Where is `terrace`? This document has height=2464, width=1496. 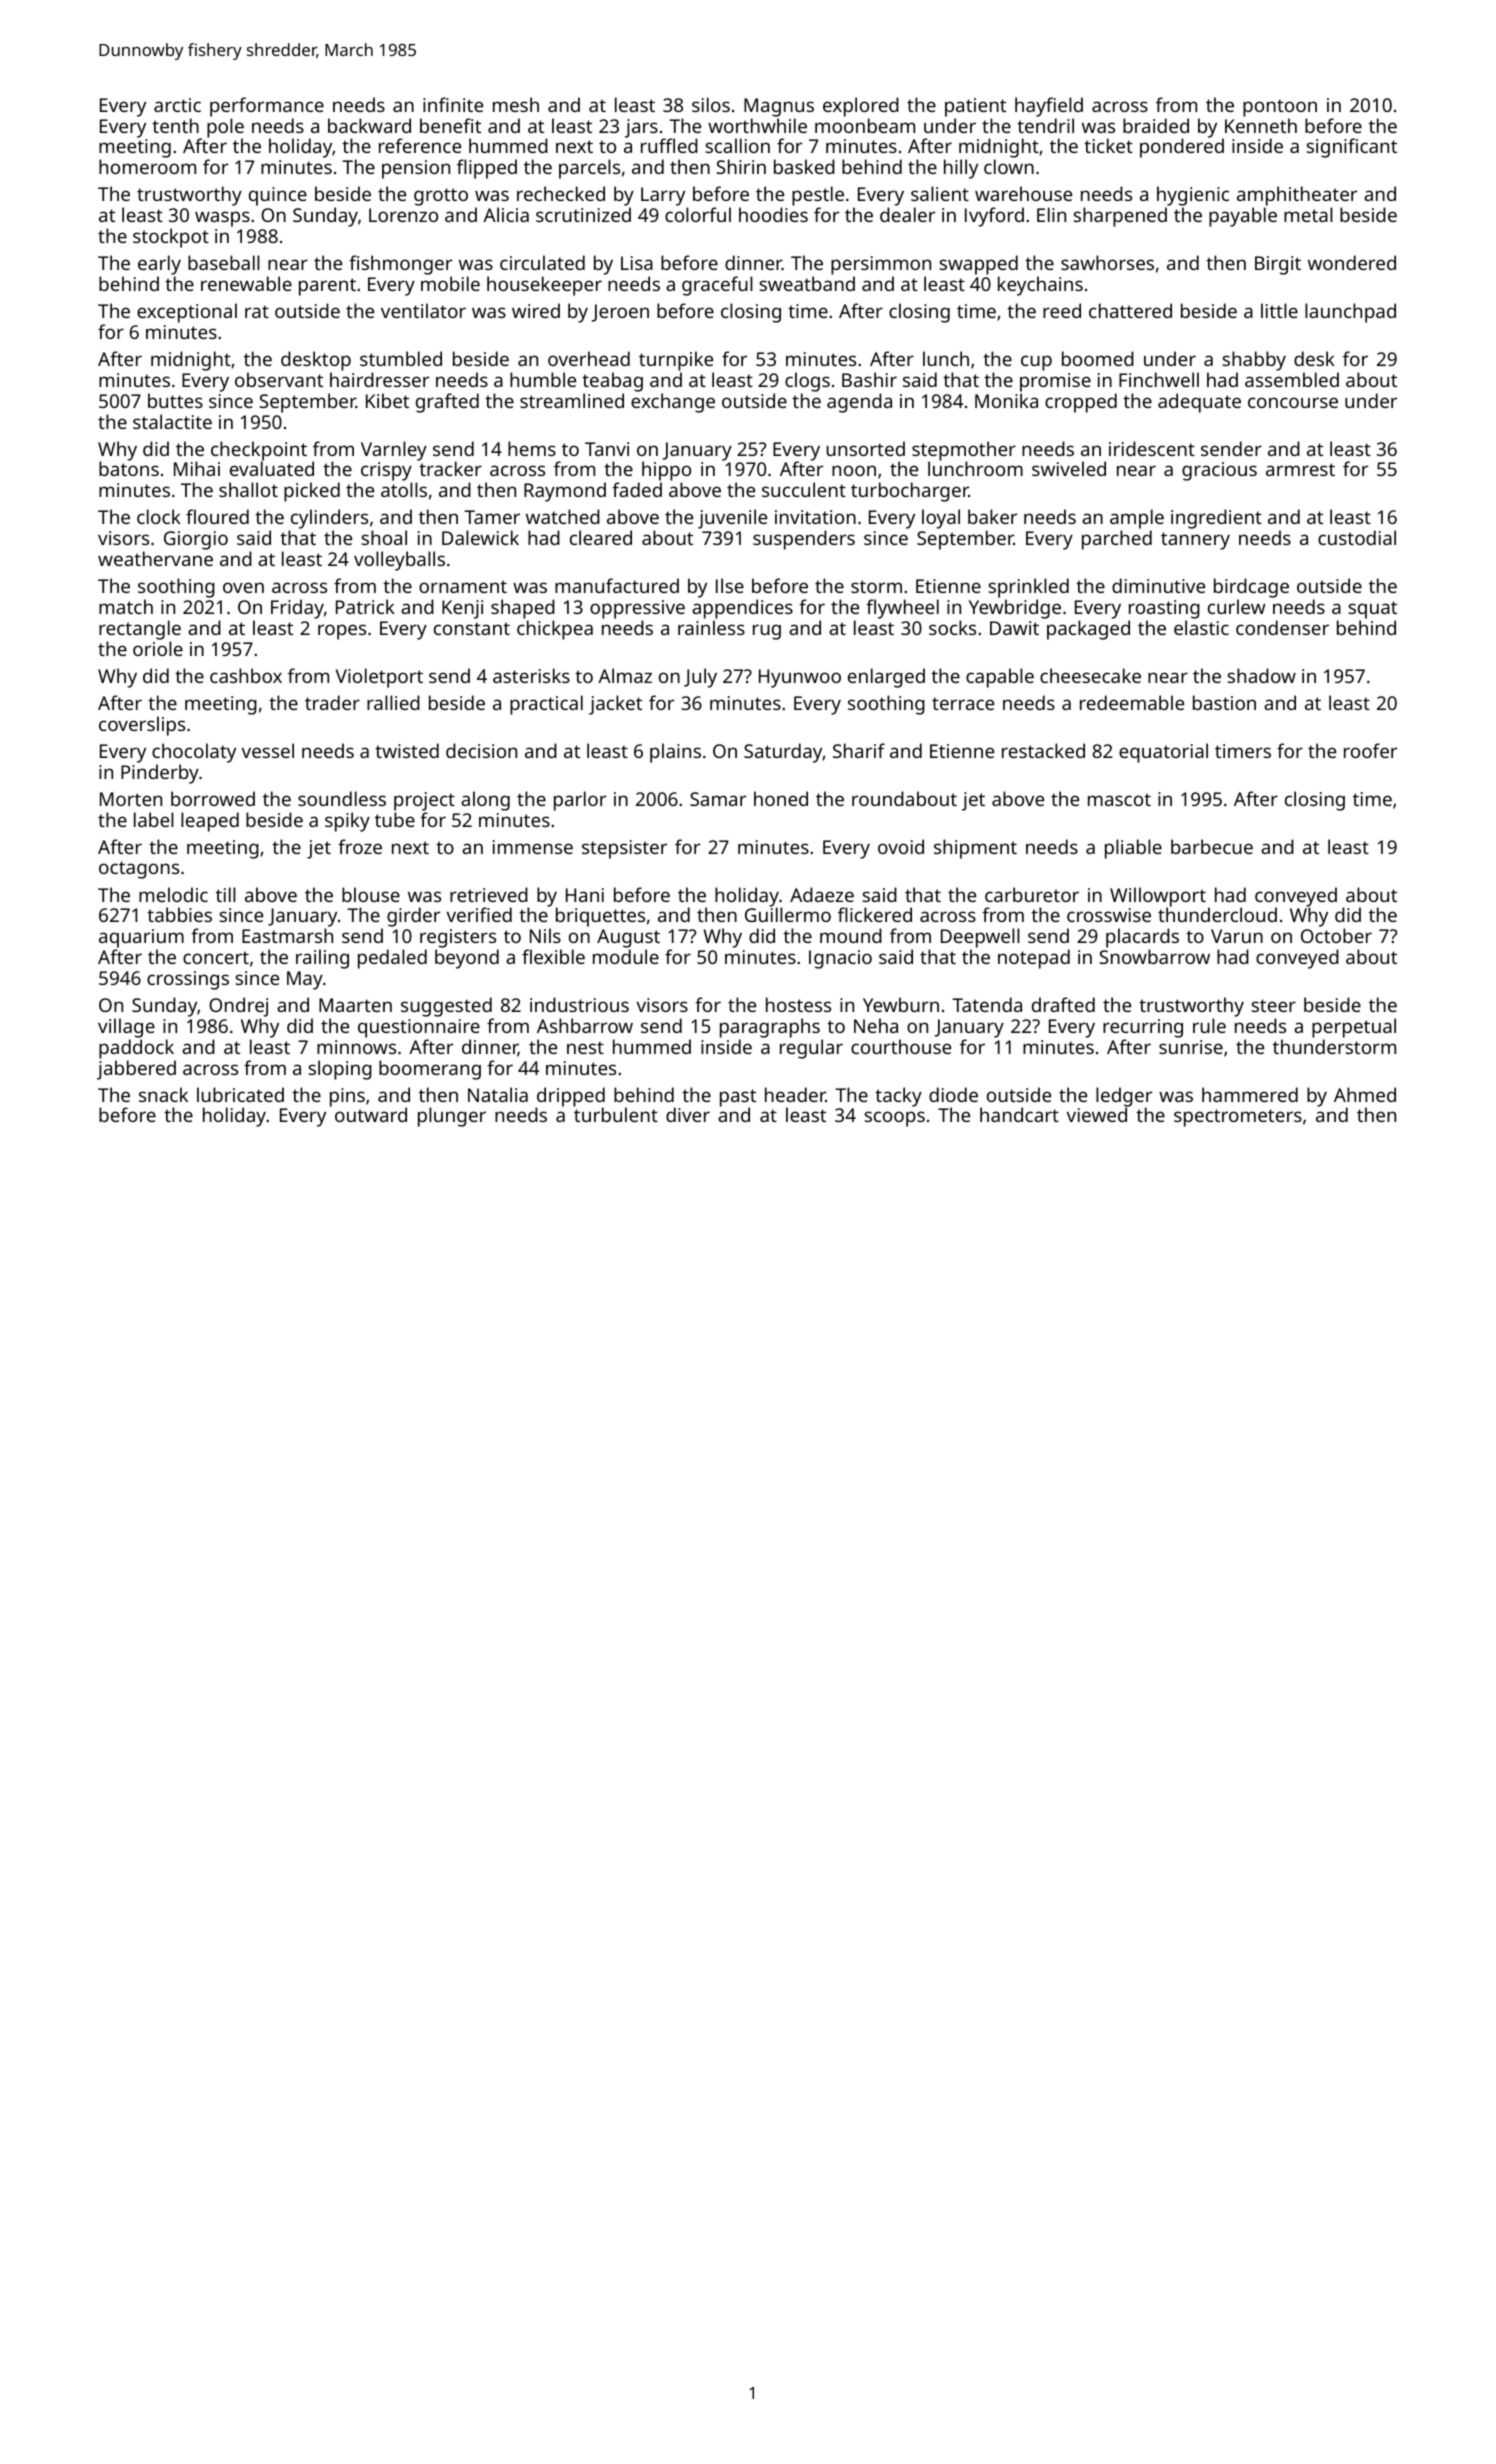
terrace is located at coordinates (963, 703).
